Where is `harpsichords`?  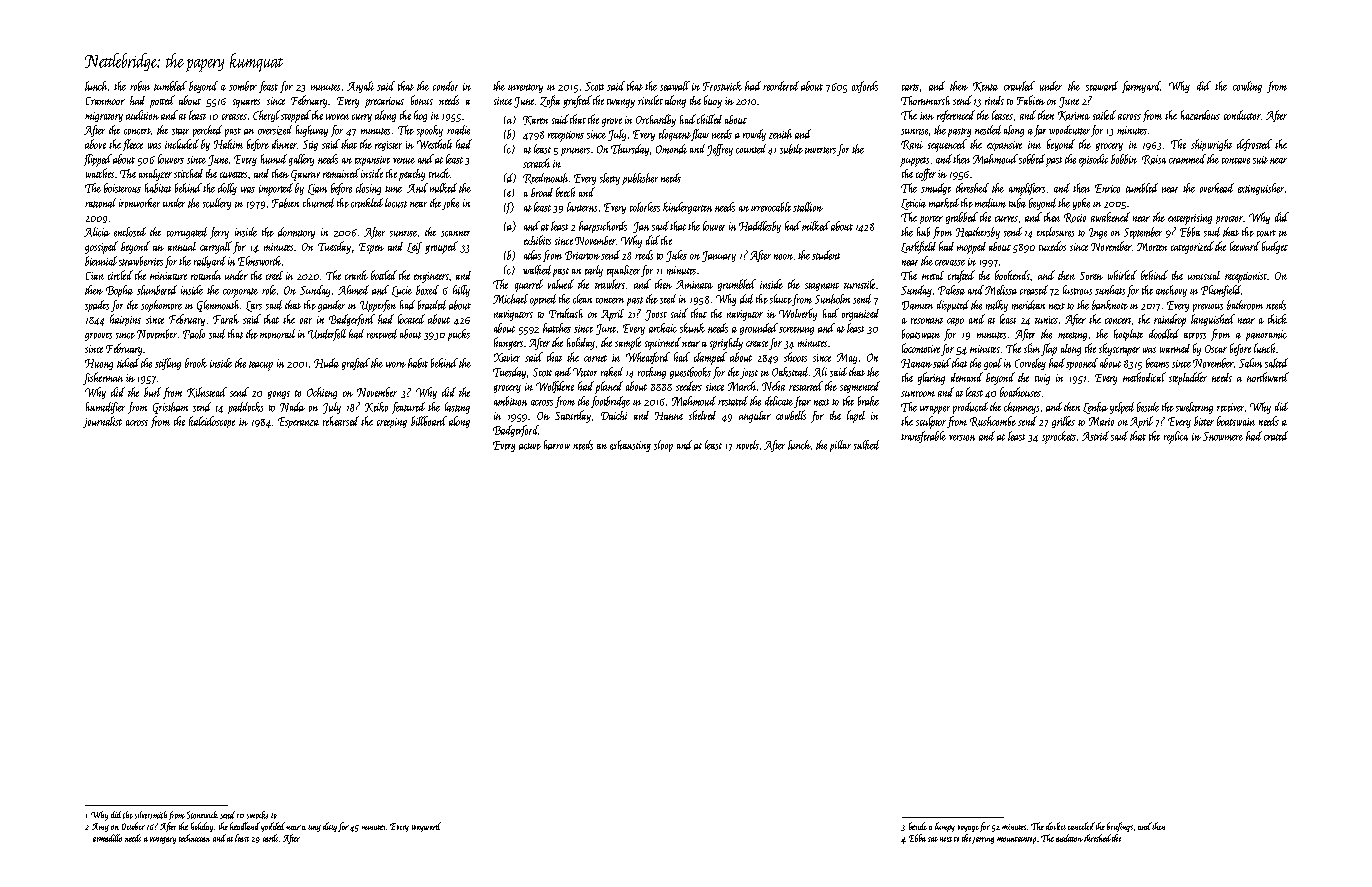 harpsichords is located at coordinates (603, 227).
